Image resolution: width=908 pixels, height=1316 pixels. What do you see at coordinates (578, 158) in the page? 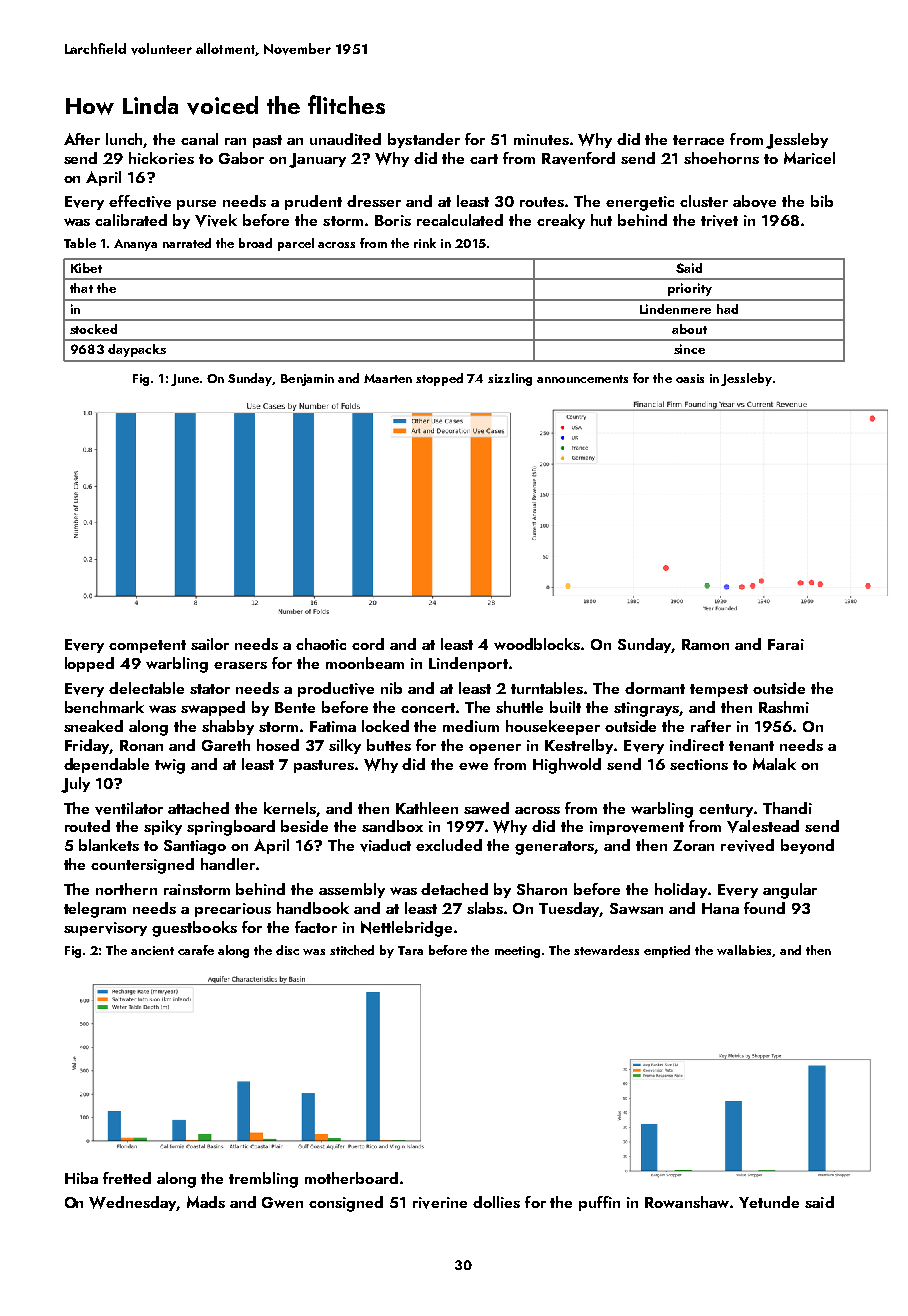
I see `Ravenford` at bounding box center [578, 158].
